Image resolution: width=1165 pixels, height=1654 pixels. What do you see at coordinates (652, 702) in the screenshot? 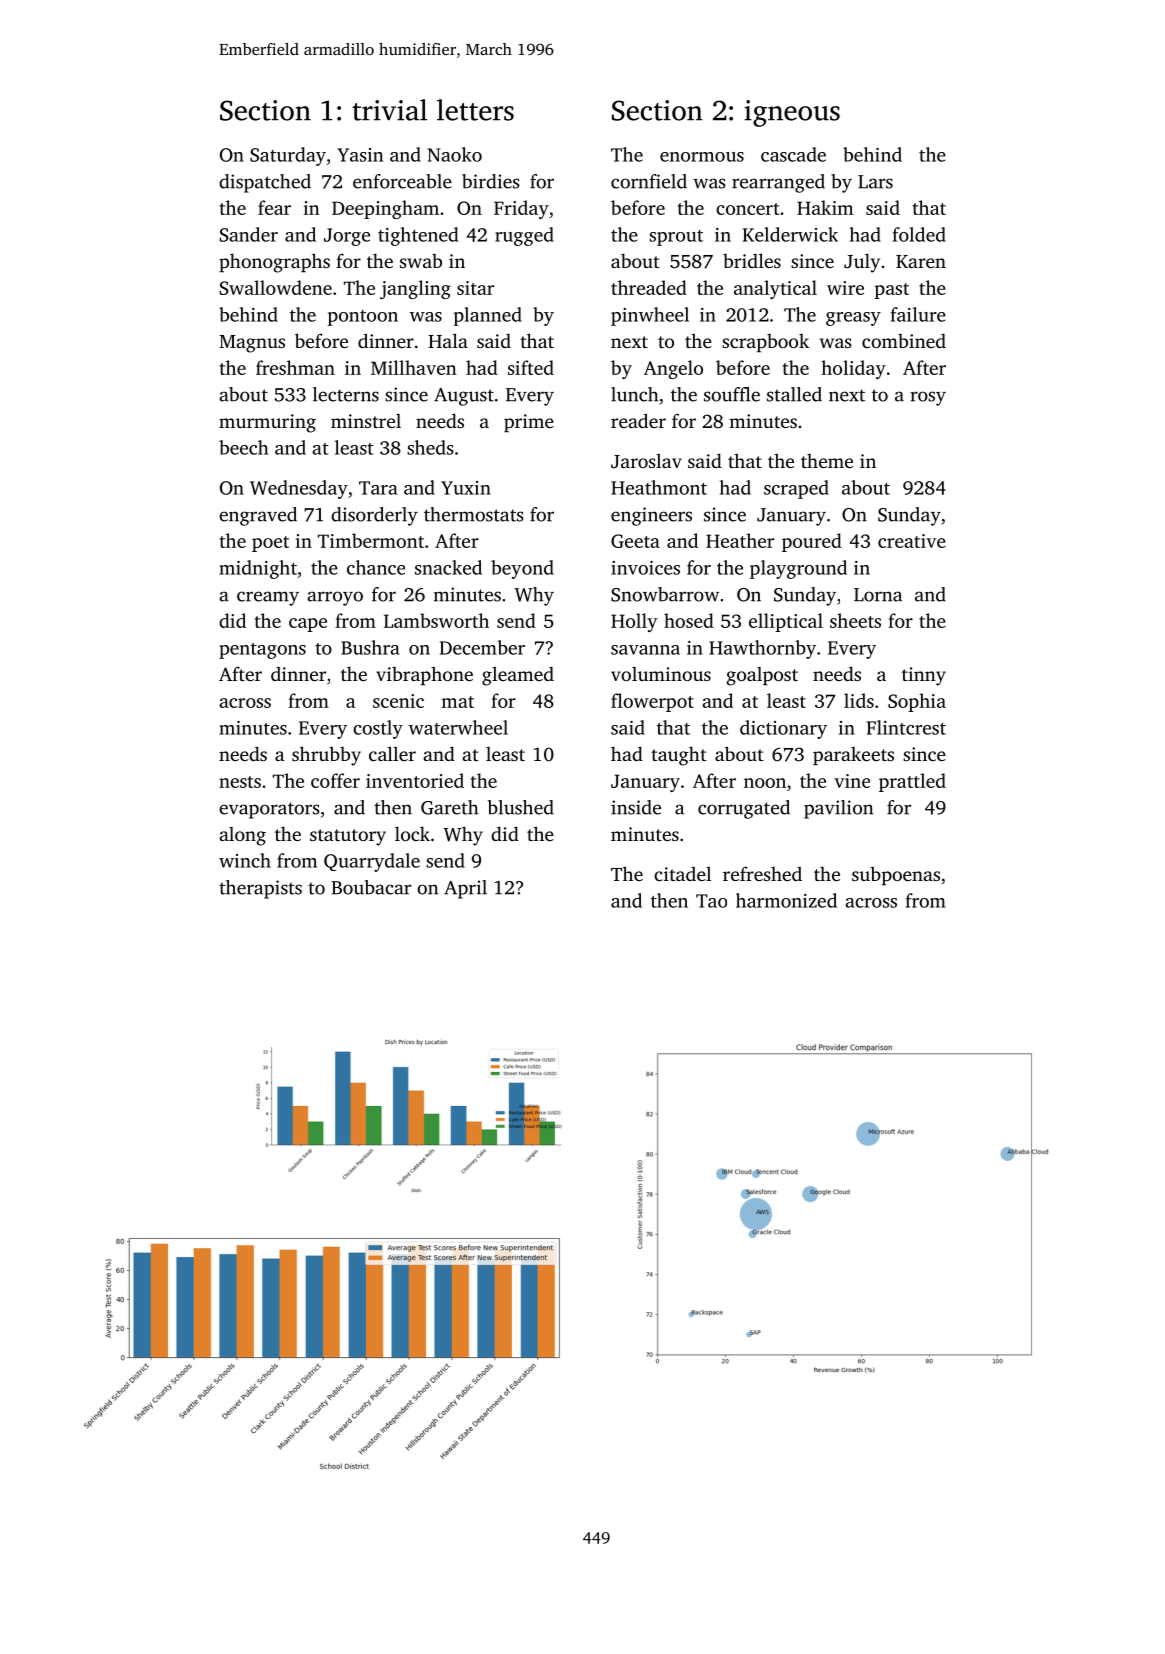
I see `flowerpot` at bounding box center [652, 702].
